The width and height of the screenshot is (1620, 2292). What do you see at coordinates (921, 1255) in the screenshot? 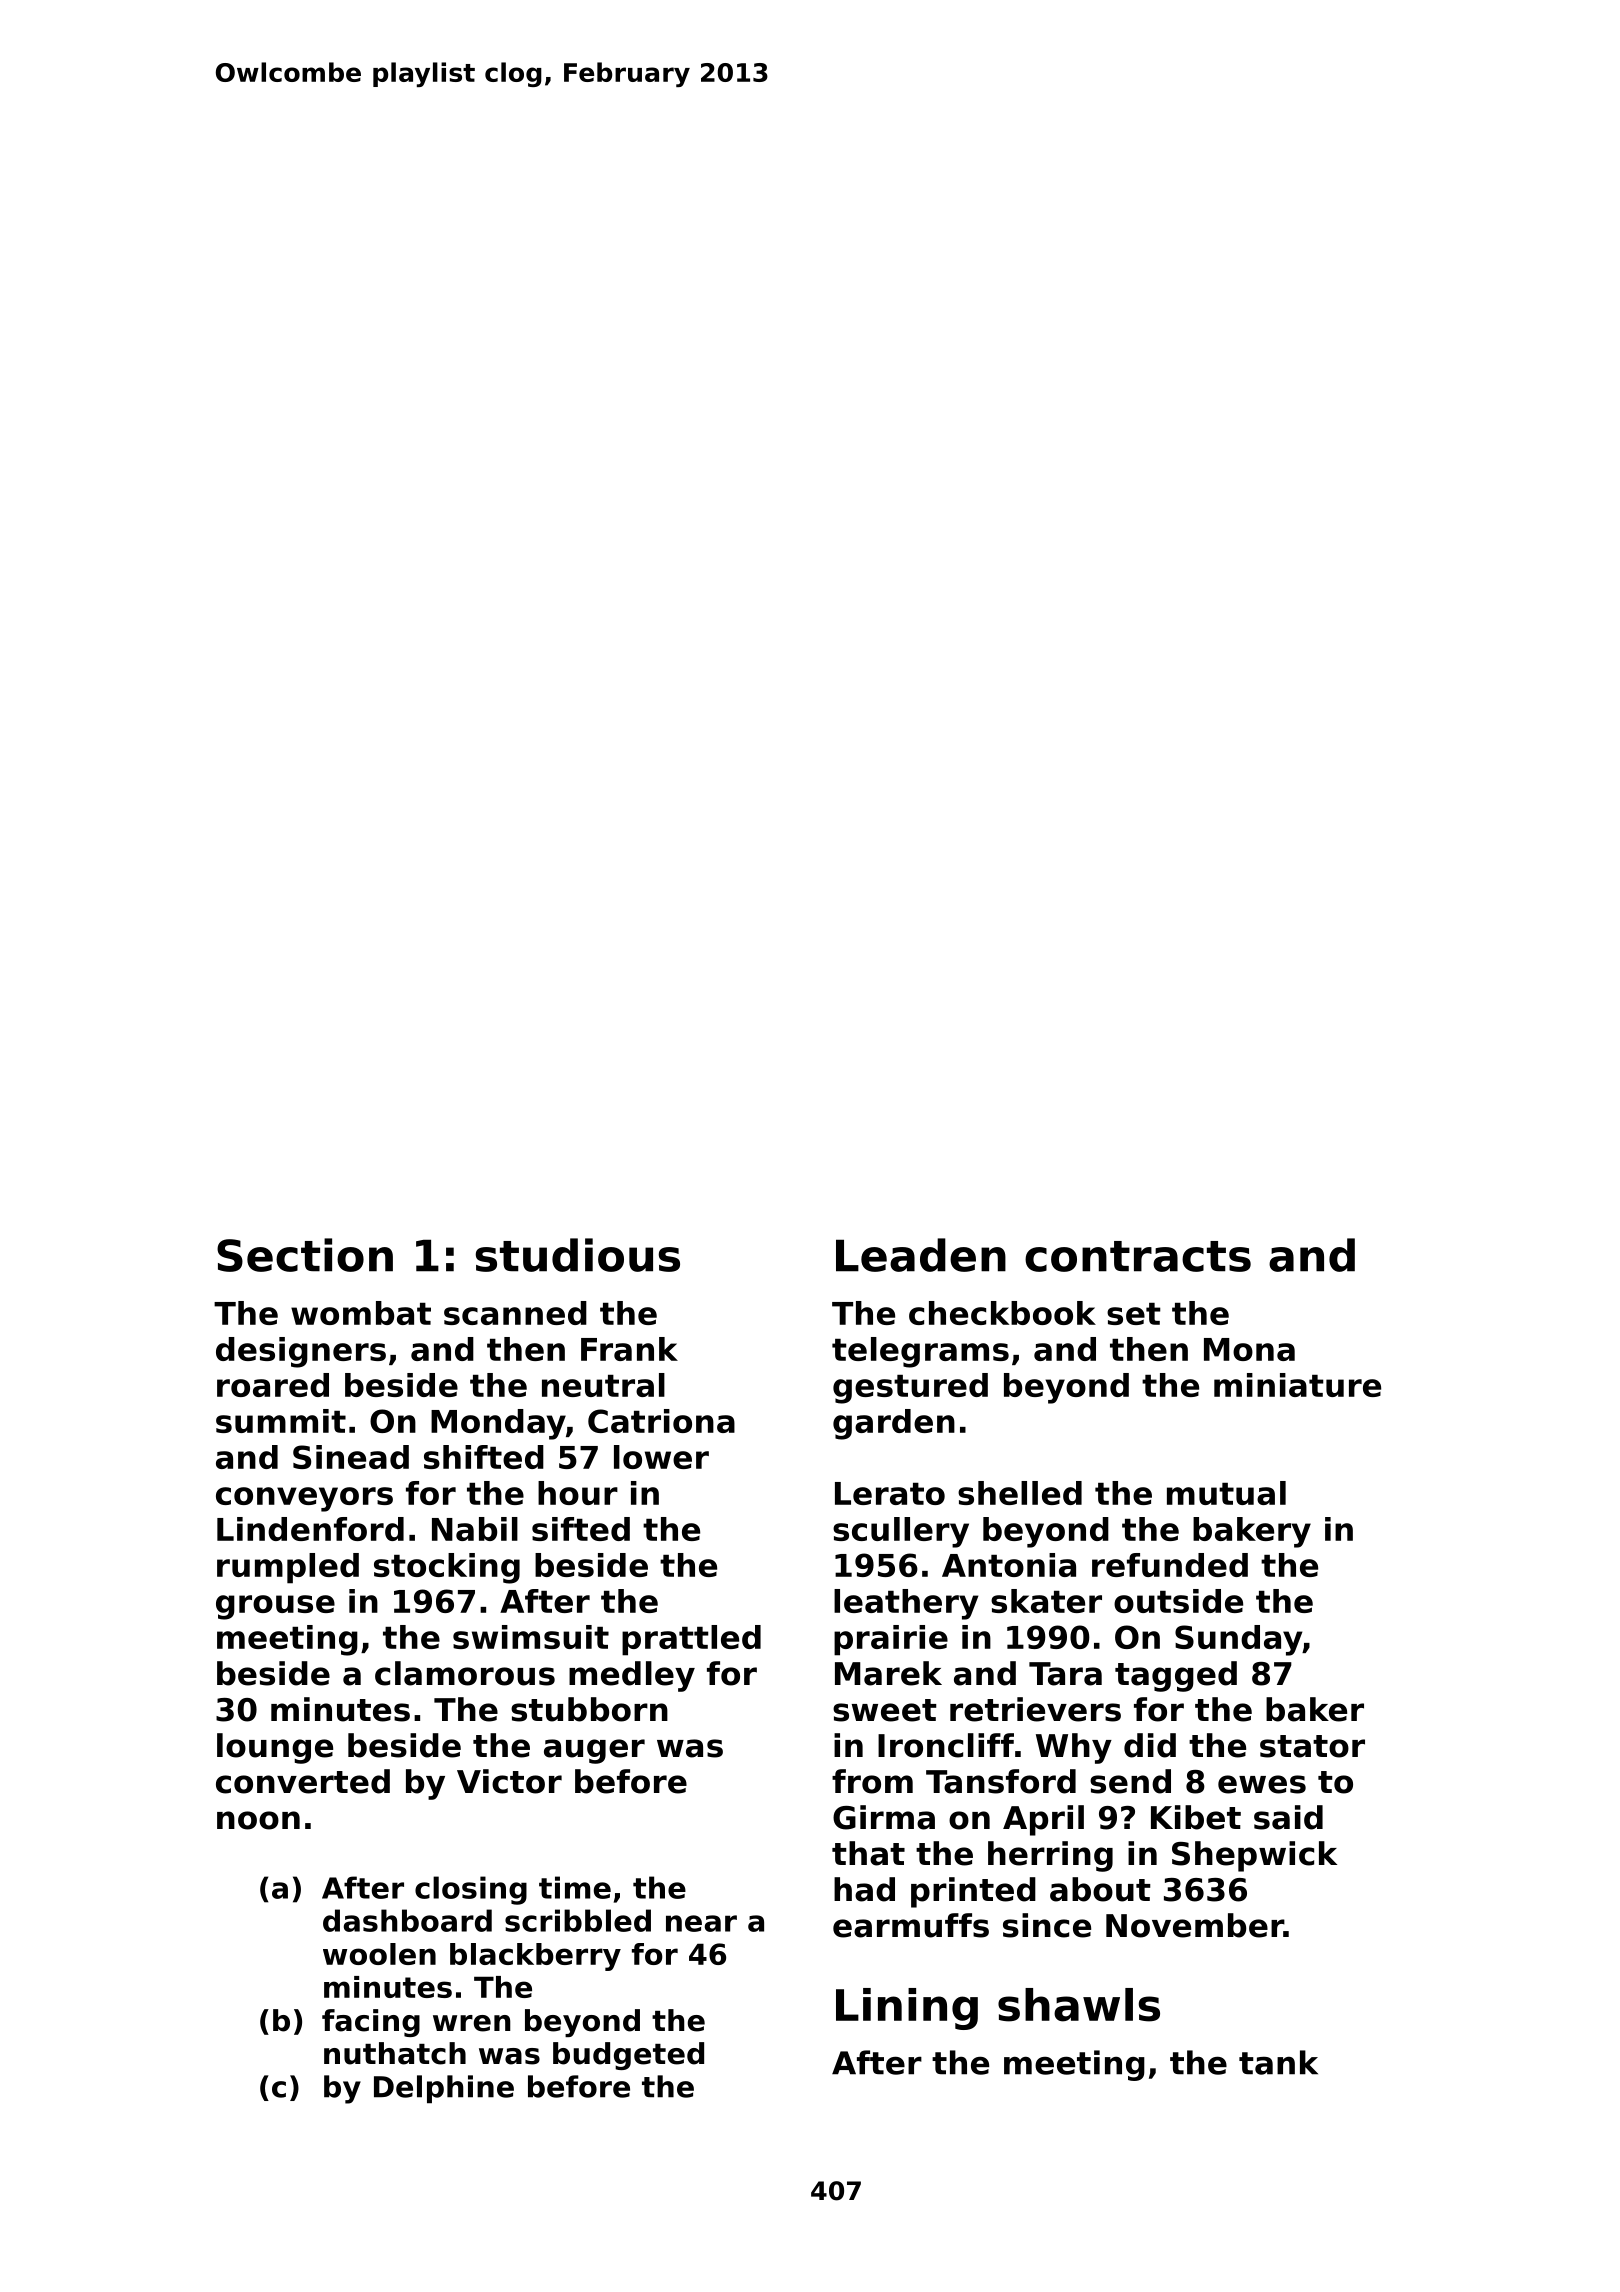
I see `Leaden` at bounding box center [921, 1255].
